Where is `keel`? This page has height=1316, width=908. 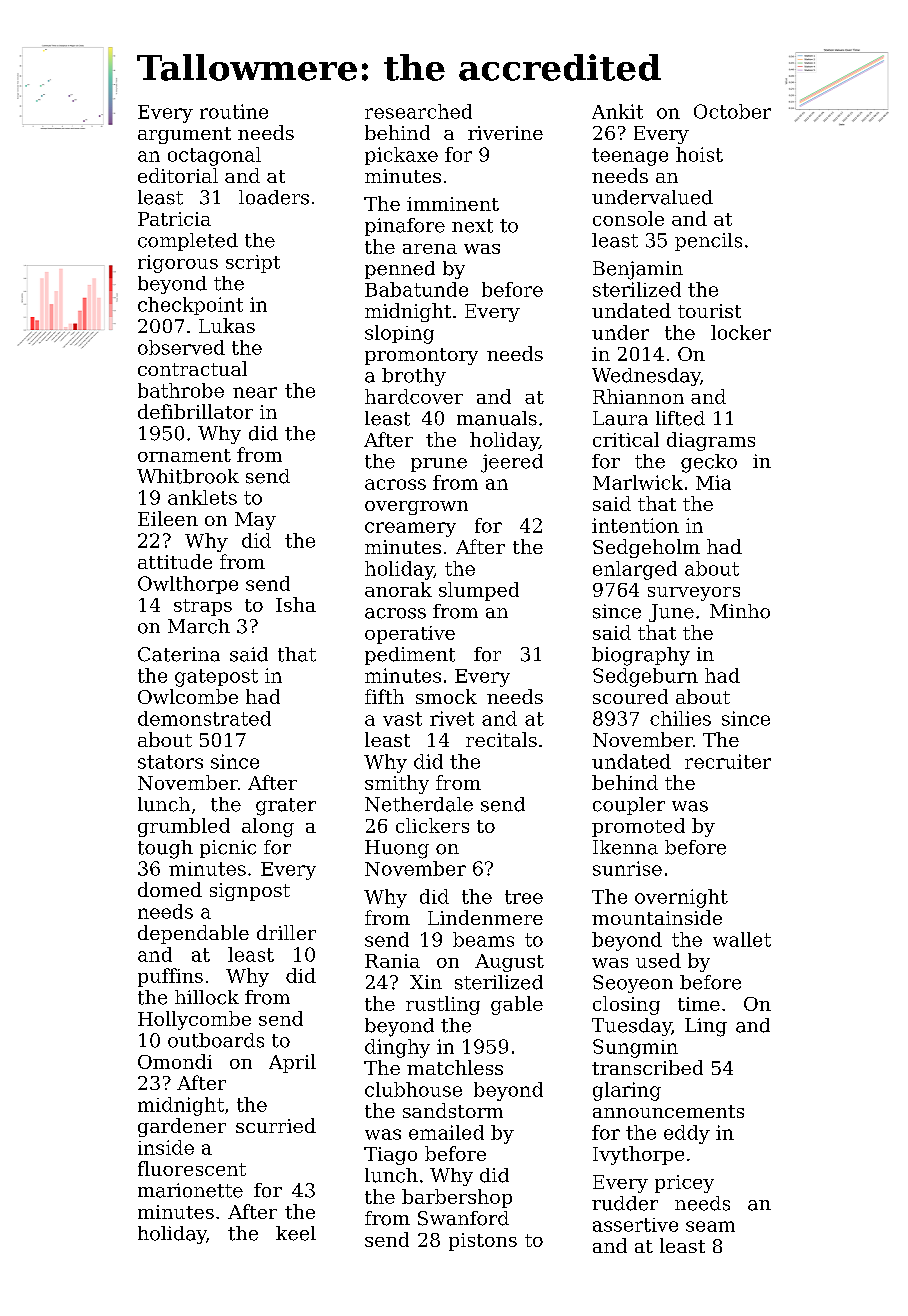
keel is located at coordinates (296, 1233).
